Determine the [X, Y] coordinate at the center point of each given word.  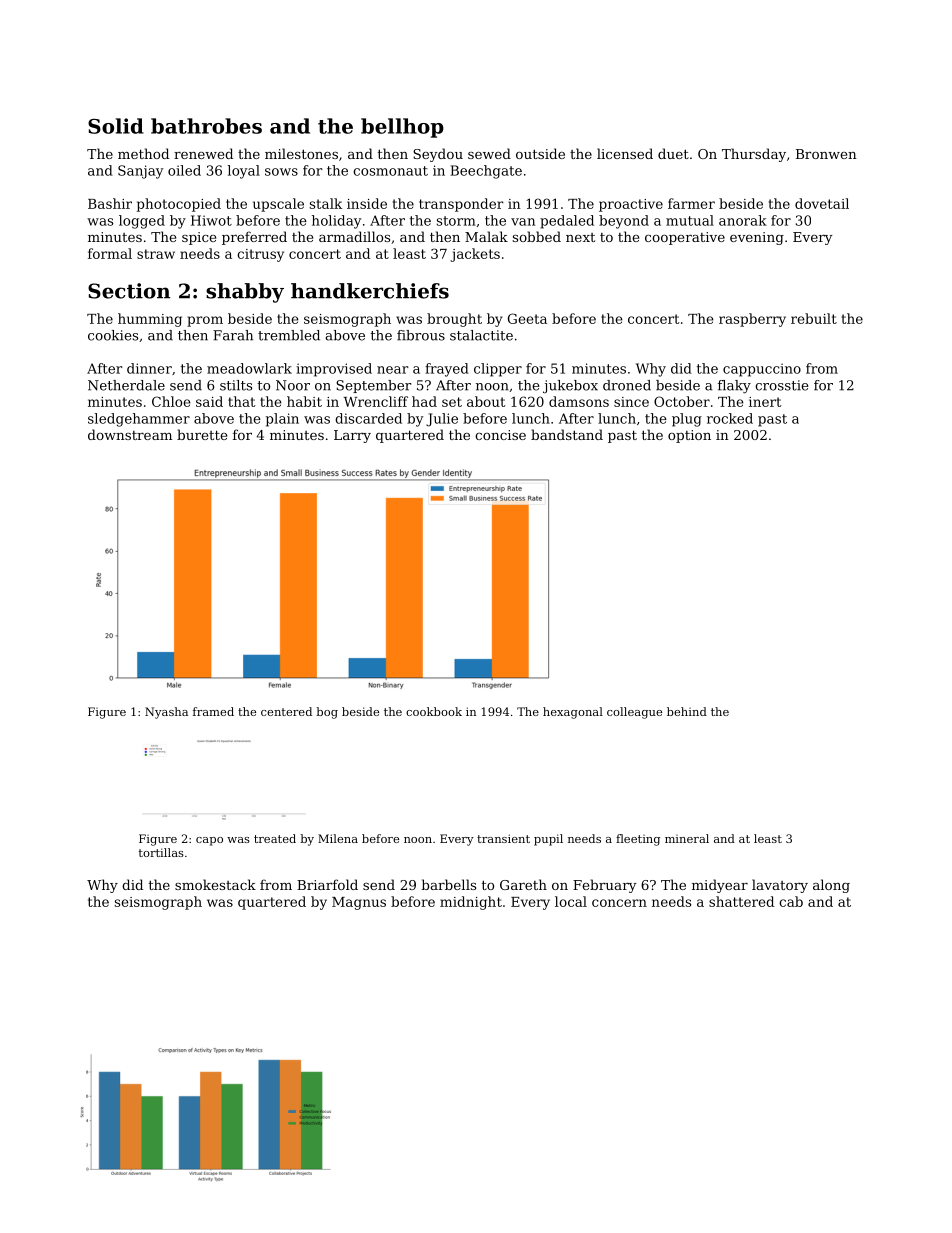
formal [110, 253]
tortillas [161, 852]
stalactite [481, 335]
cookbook [434, 711]
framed [213, 711]
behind [687, 711]
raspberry [752, 320]
